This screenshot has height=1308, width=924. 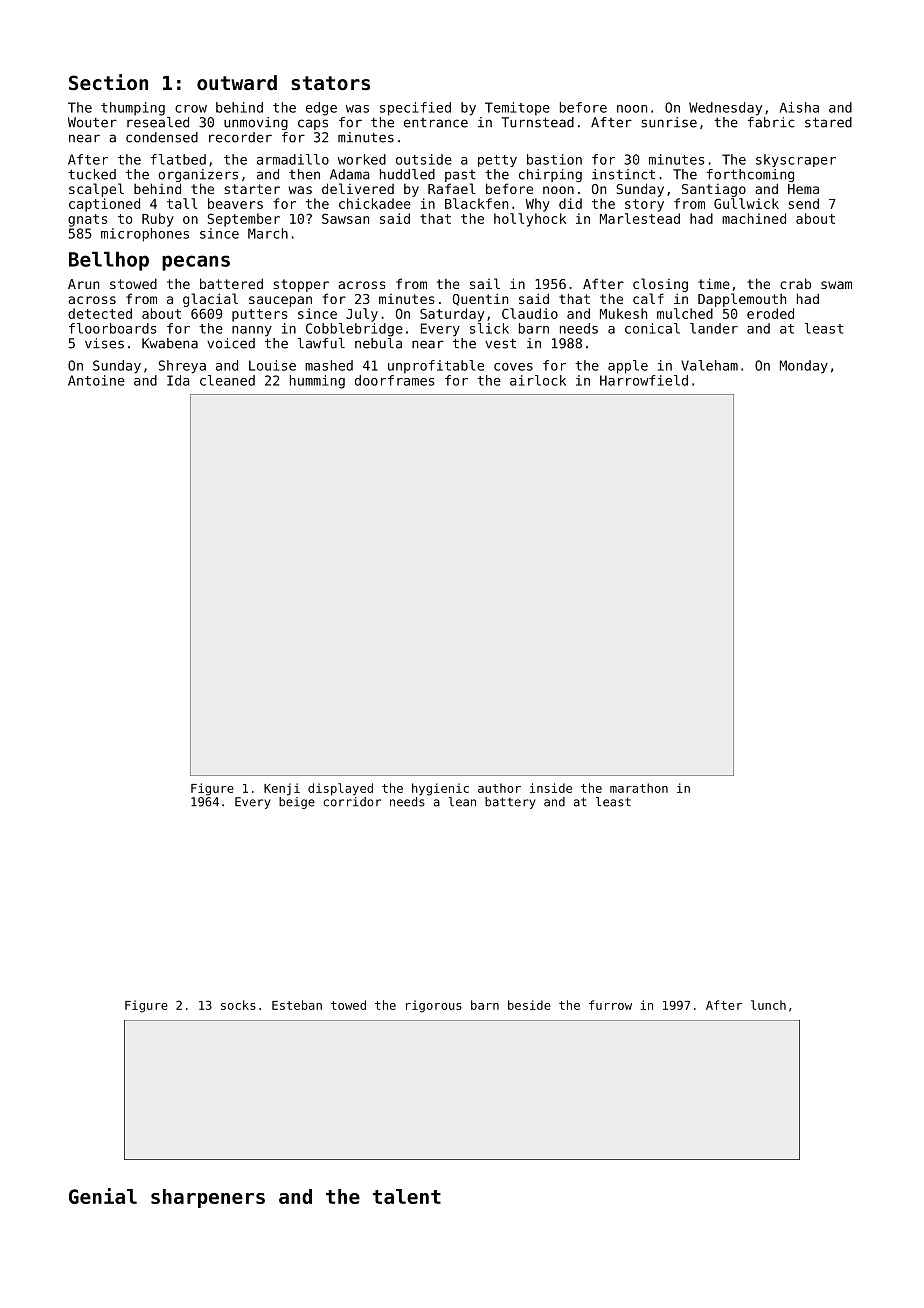 I want to click on specified, so click(x=415, y=109).
